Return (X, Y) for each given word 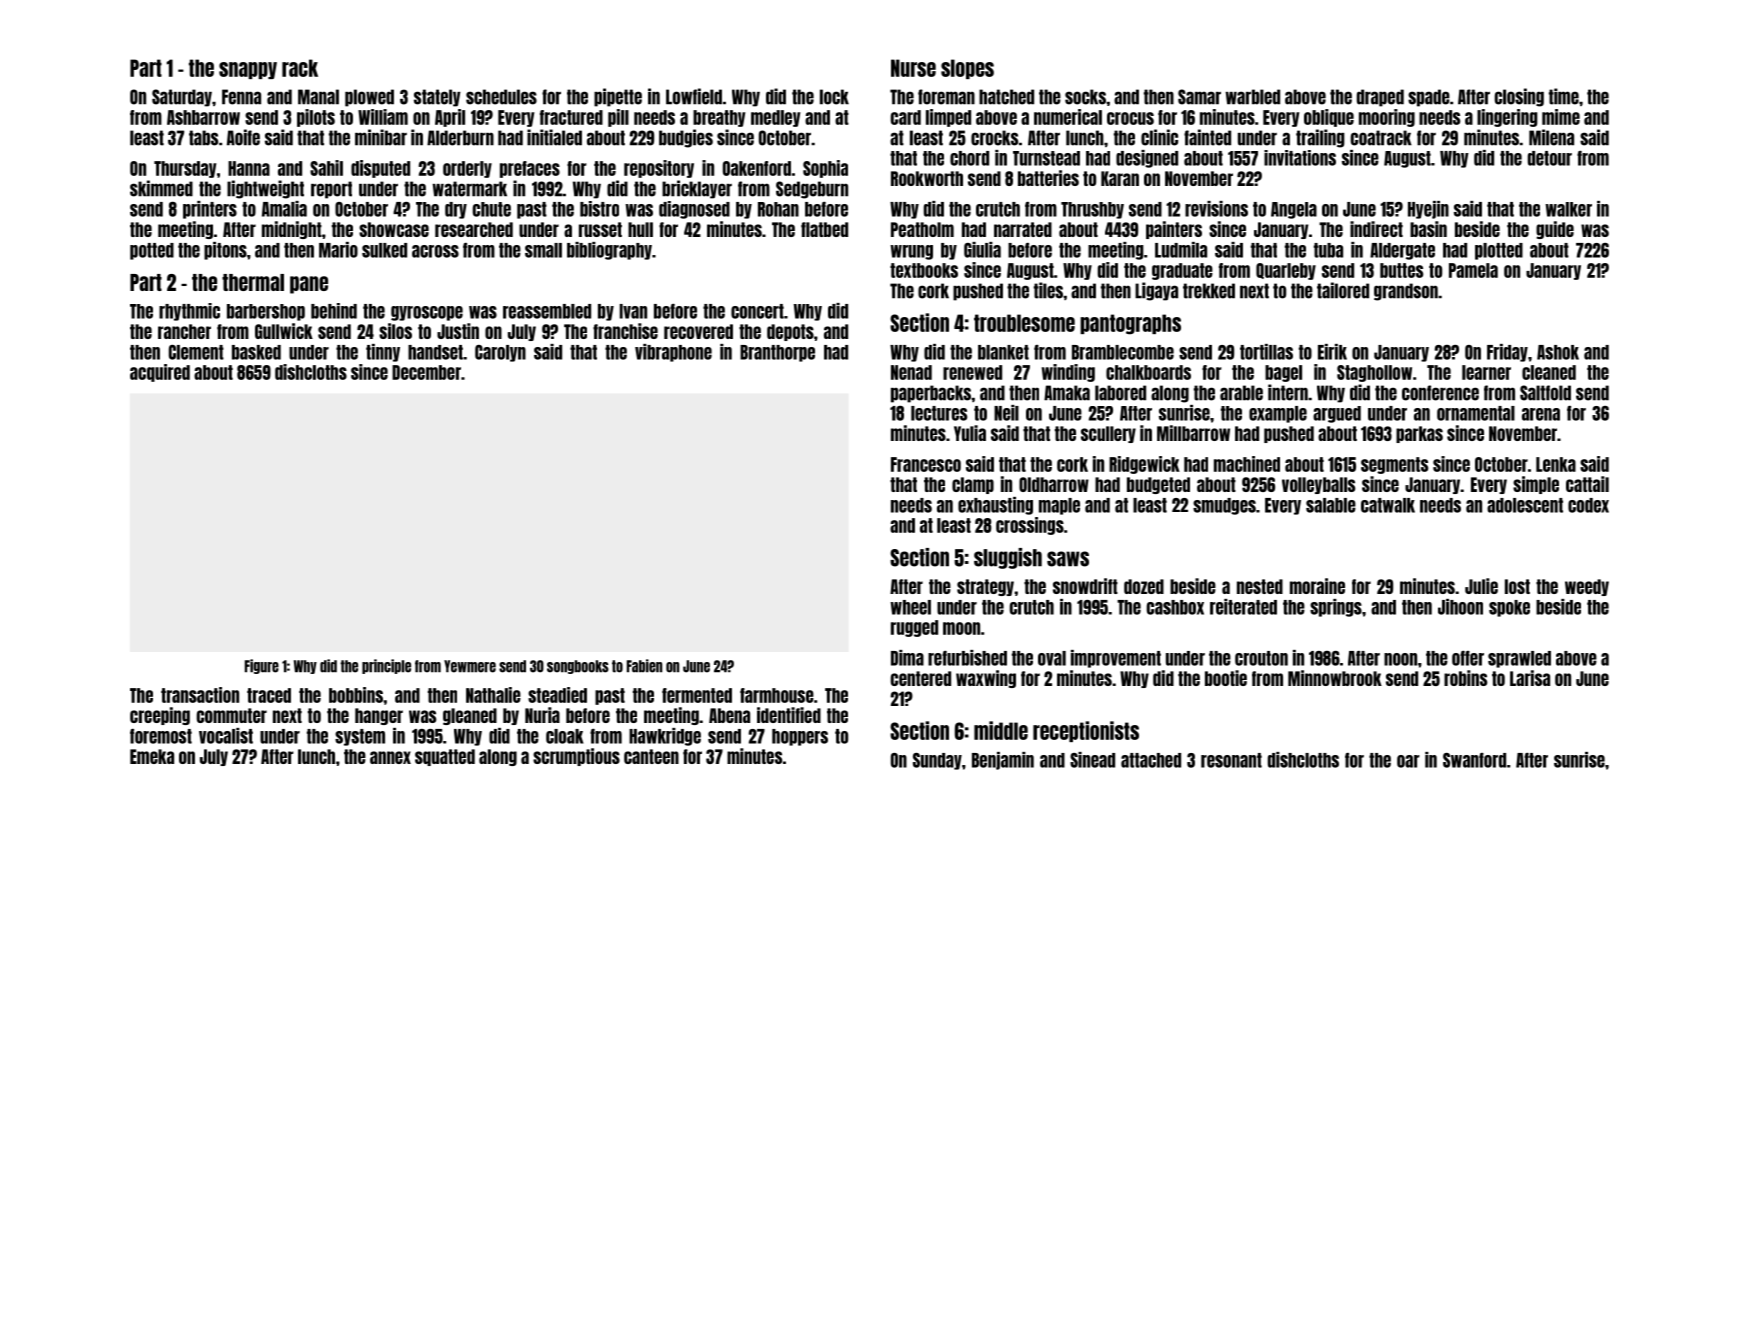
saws (1068, 559)
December (426, 372)
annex (390, 757)
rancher (184, 331)
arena (1541, 414)
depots (790, 332)
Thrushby (1092, 210)
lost (1517, 586)
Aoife (243, 137)
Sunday (937, 761)
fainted (1207, 137)
